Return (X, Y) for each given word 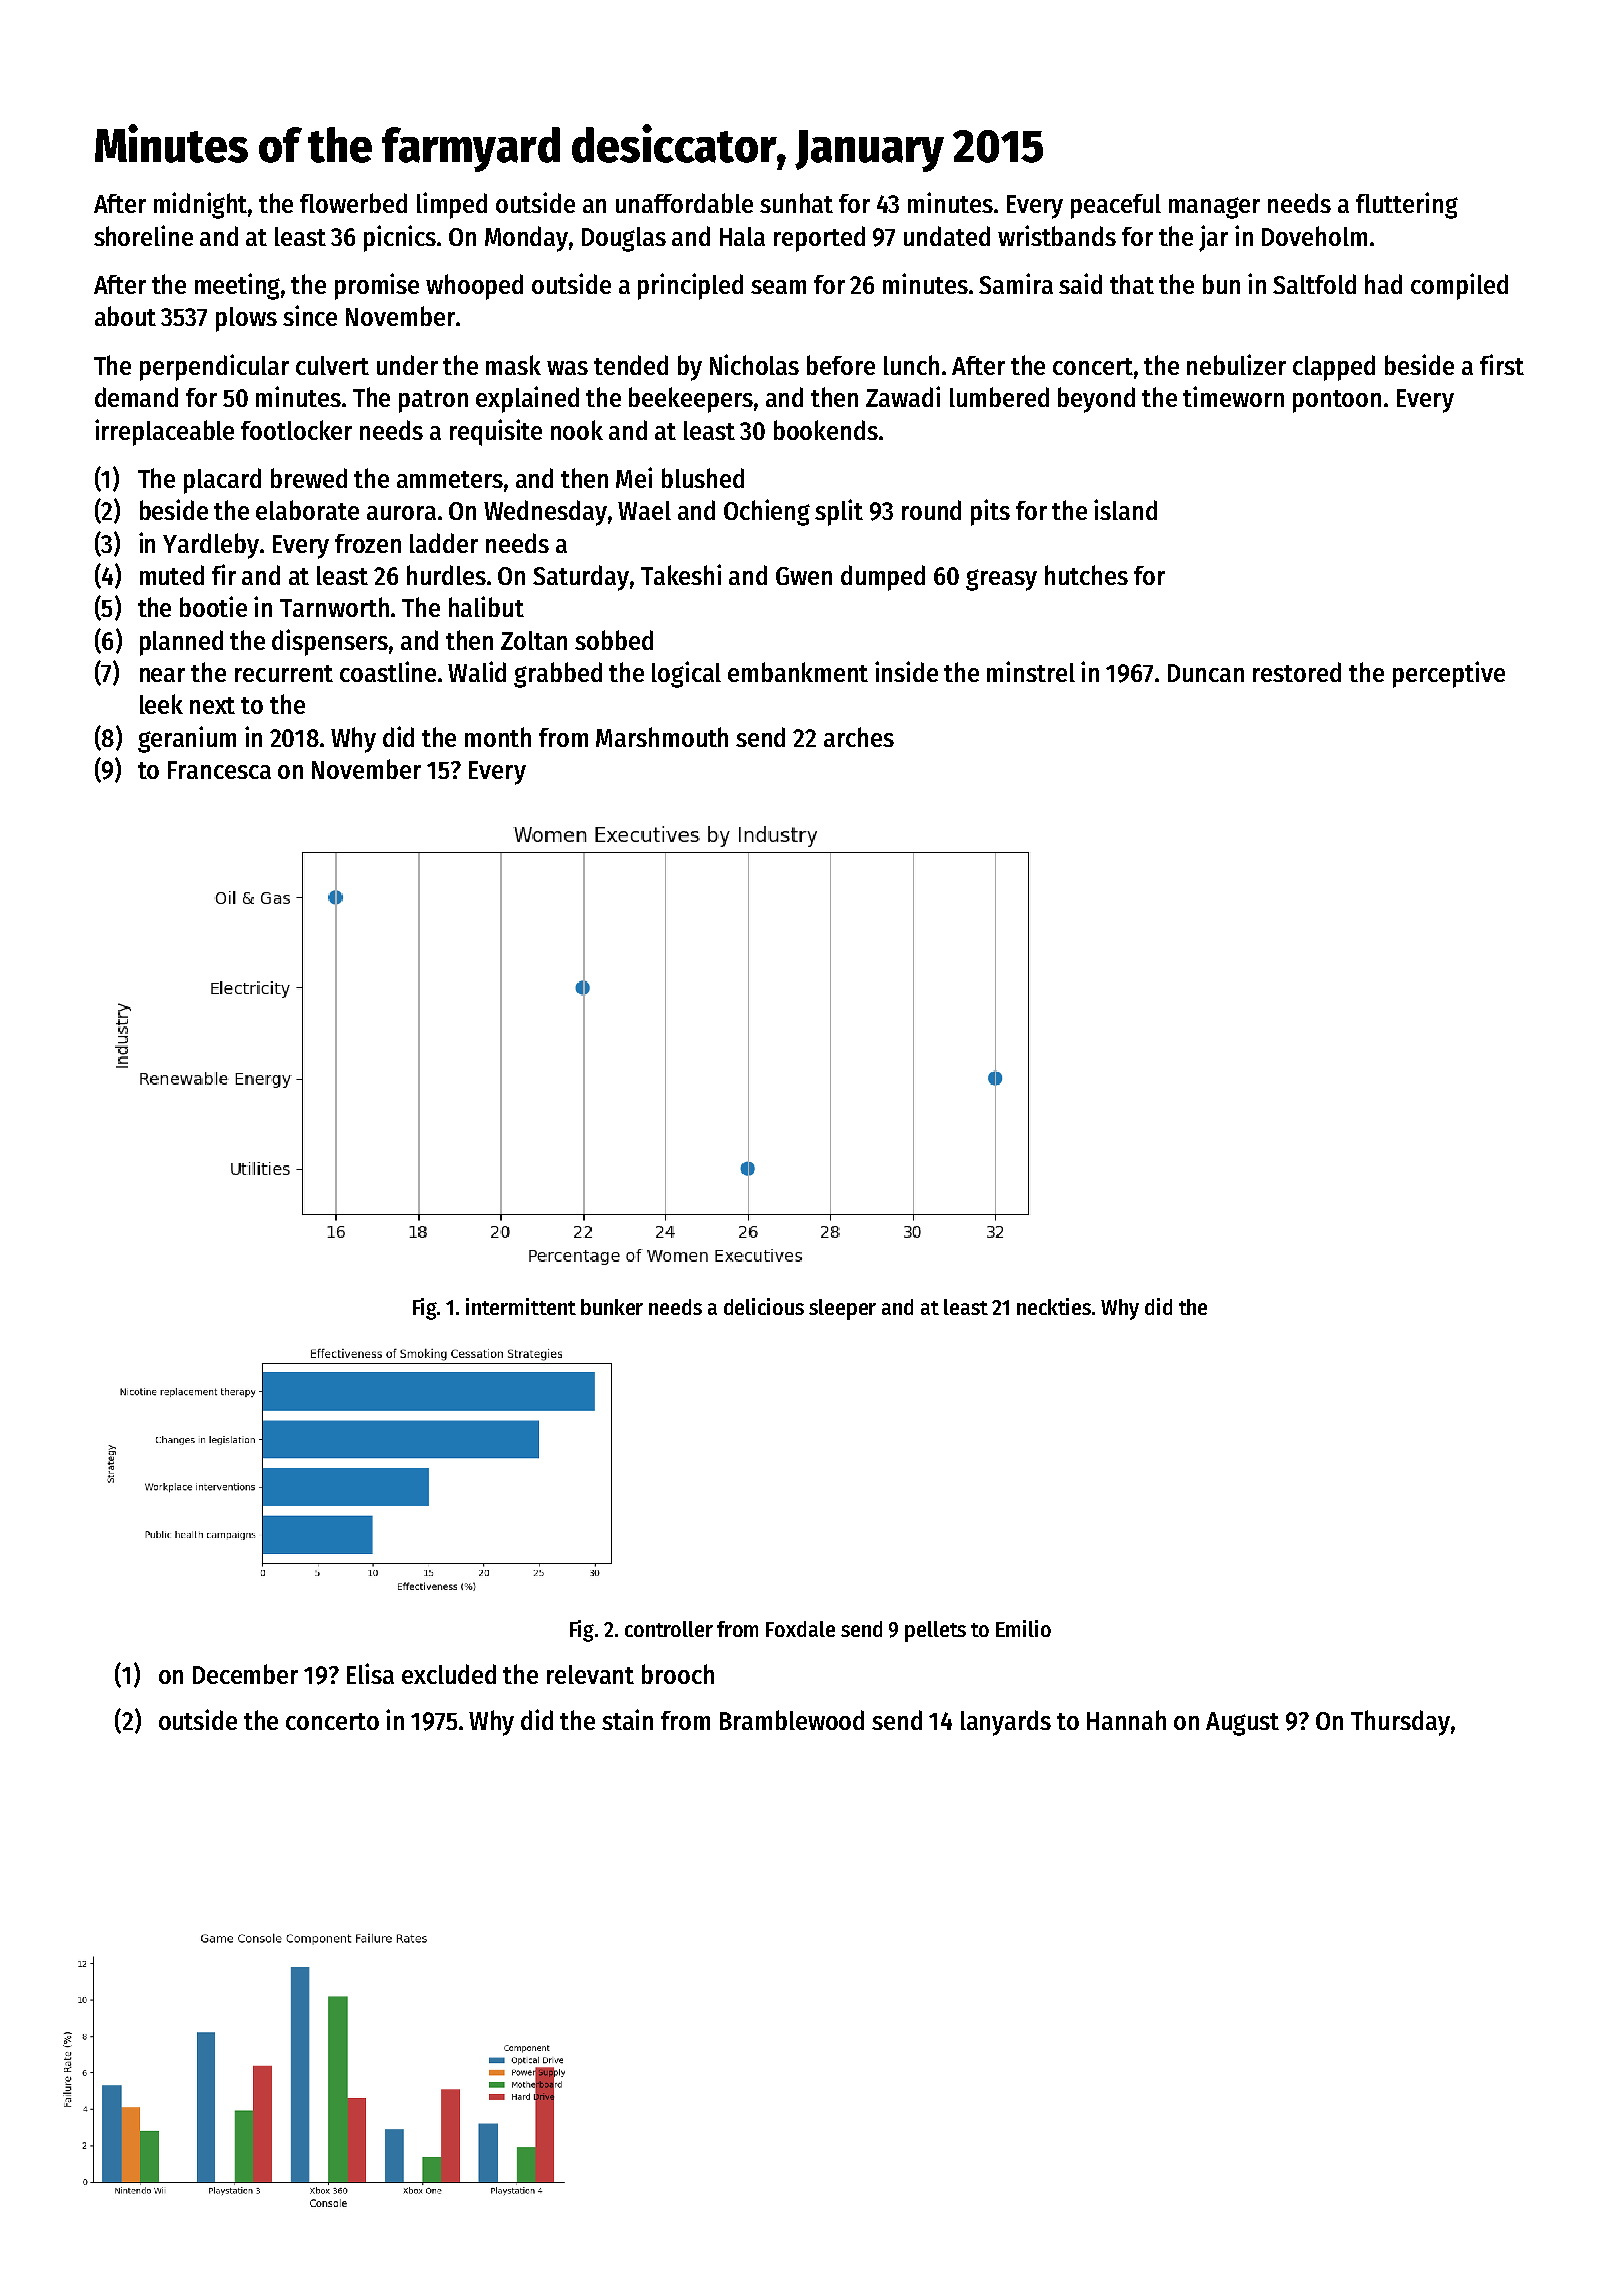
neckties (1054, 1306)
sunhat (796, 203)
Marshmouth (662, 737)
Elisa (370, 1673)
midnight (201, 205)
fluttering (1407, 205)
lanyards (1006, 1723)
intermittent (521, 1306)
